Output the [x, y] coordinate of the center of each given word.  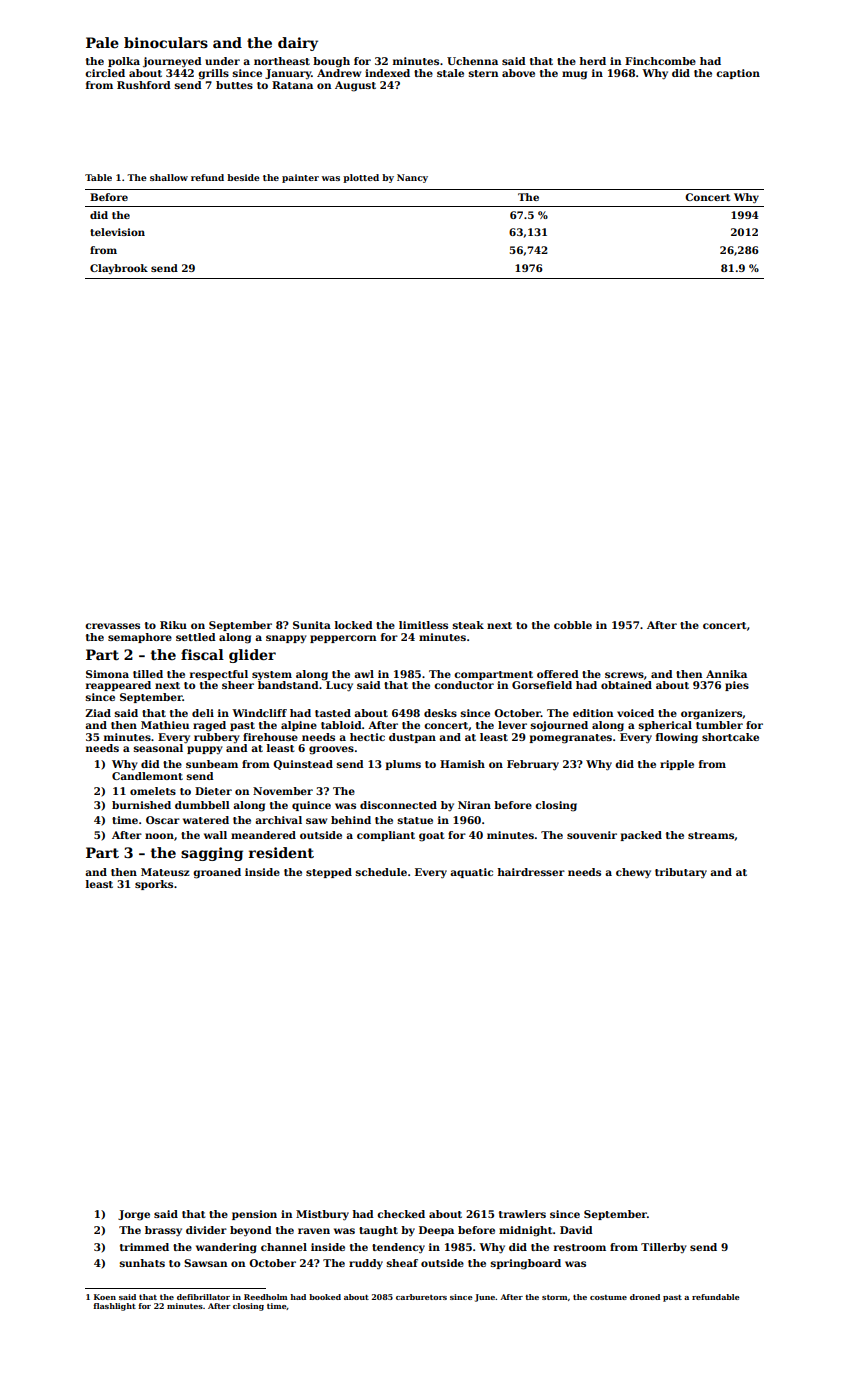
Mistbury [322, 1215]
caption [738, 74]
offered [558, 674]
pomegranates [570, 739]
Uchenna [472, 61]
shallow [169, 177]
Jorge [134, 1215]
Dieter [213, 791]
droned [645, 1297]
